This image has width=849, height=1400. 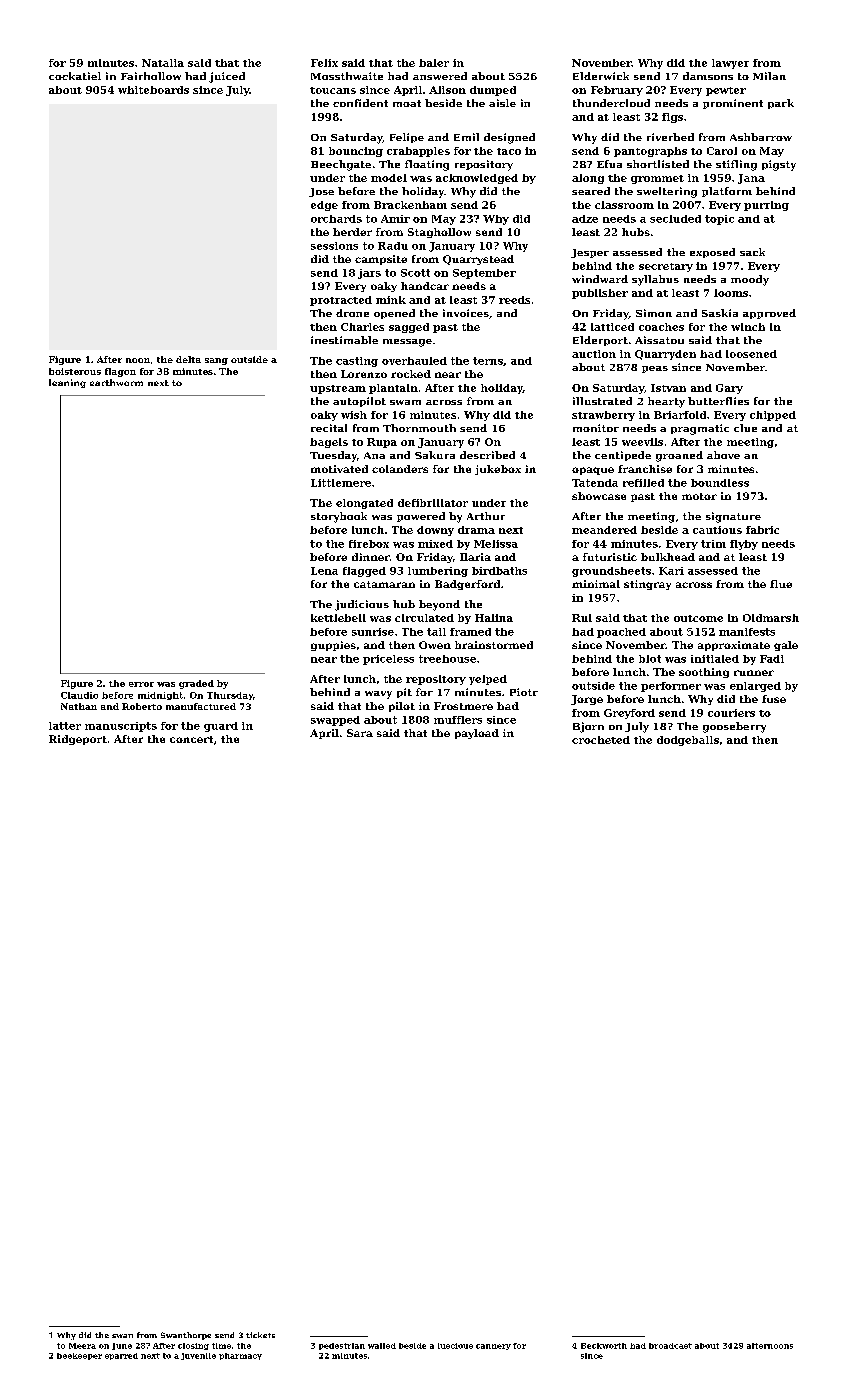 I want to click on Halina, so click(x=494, y=618).
